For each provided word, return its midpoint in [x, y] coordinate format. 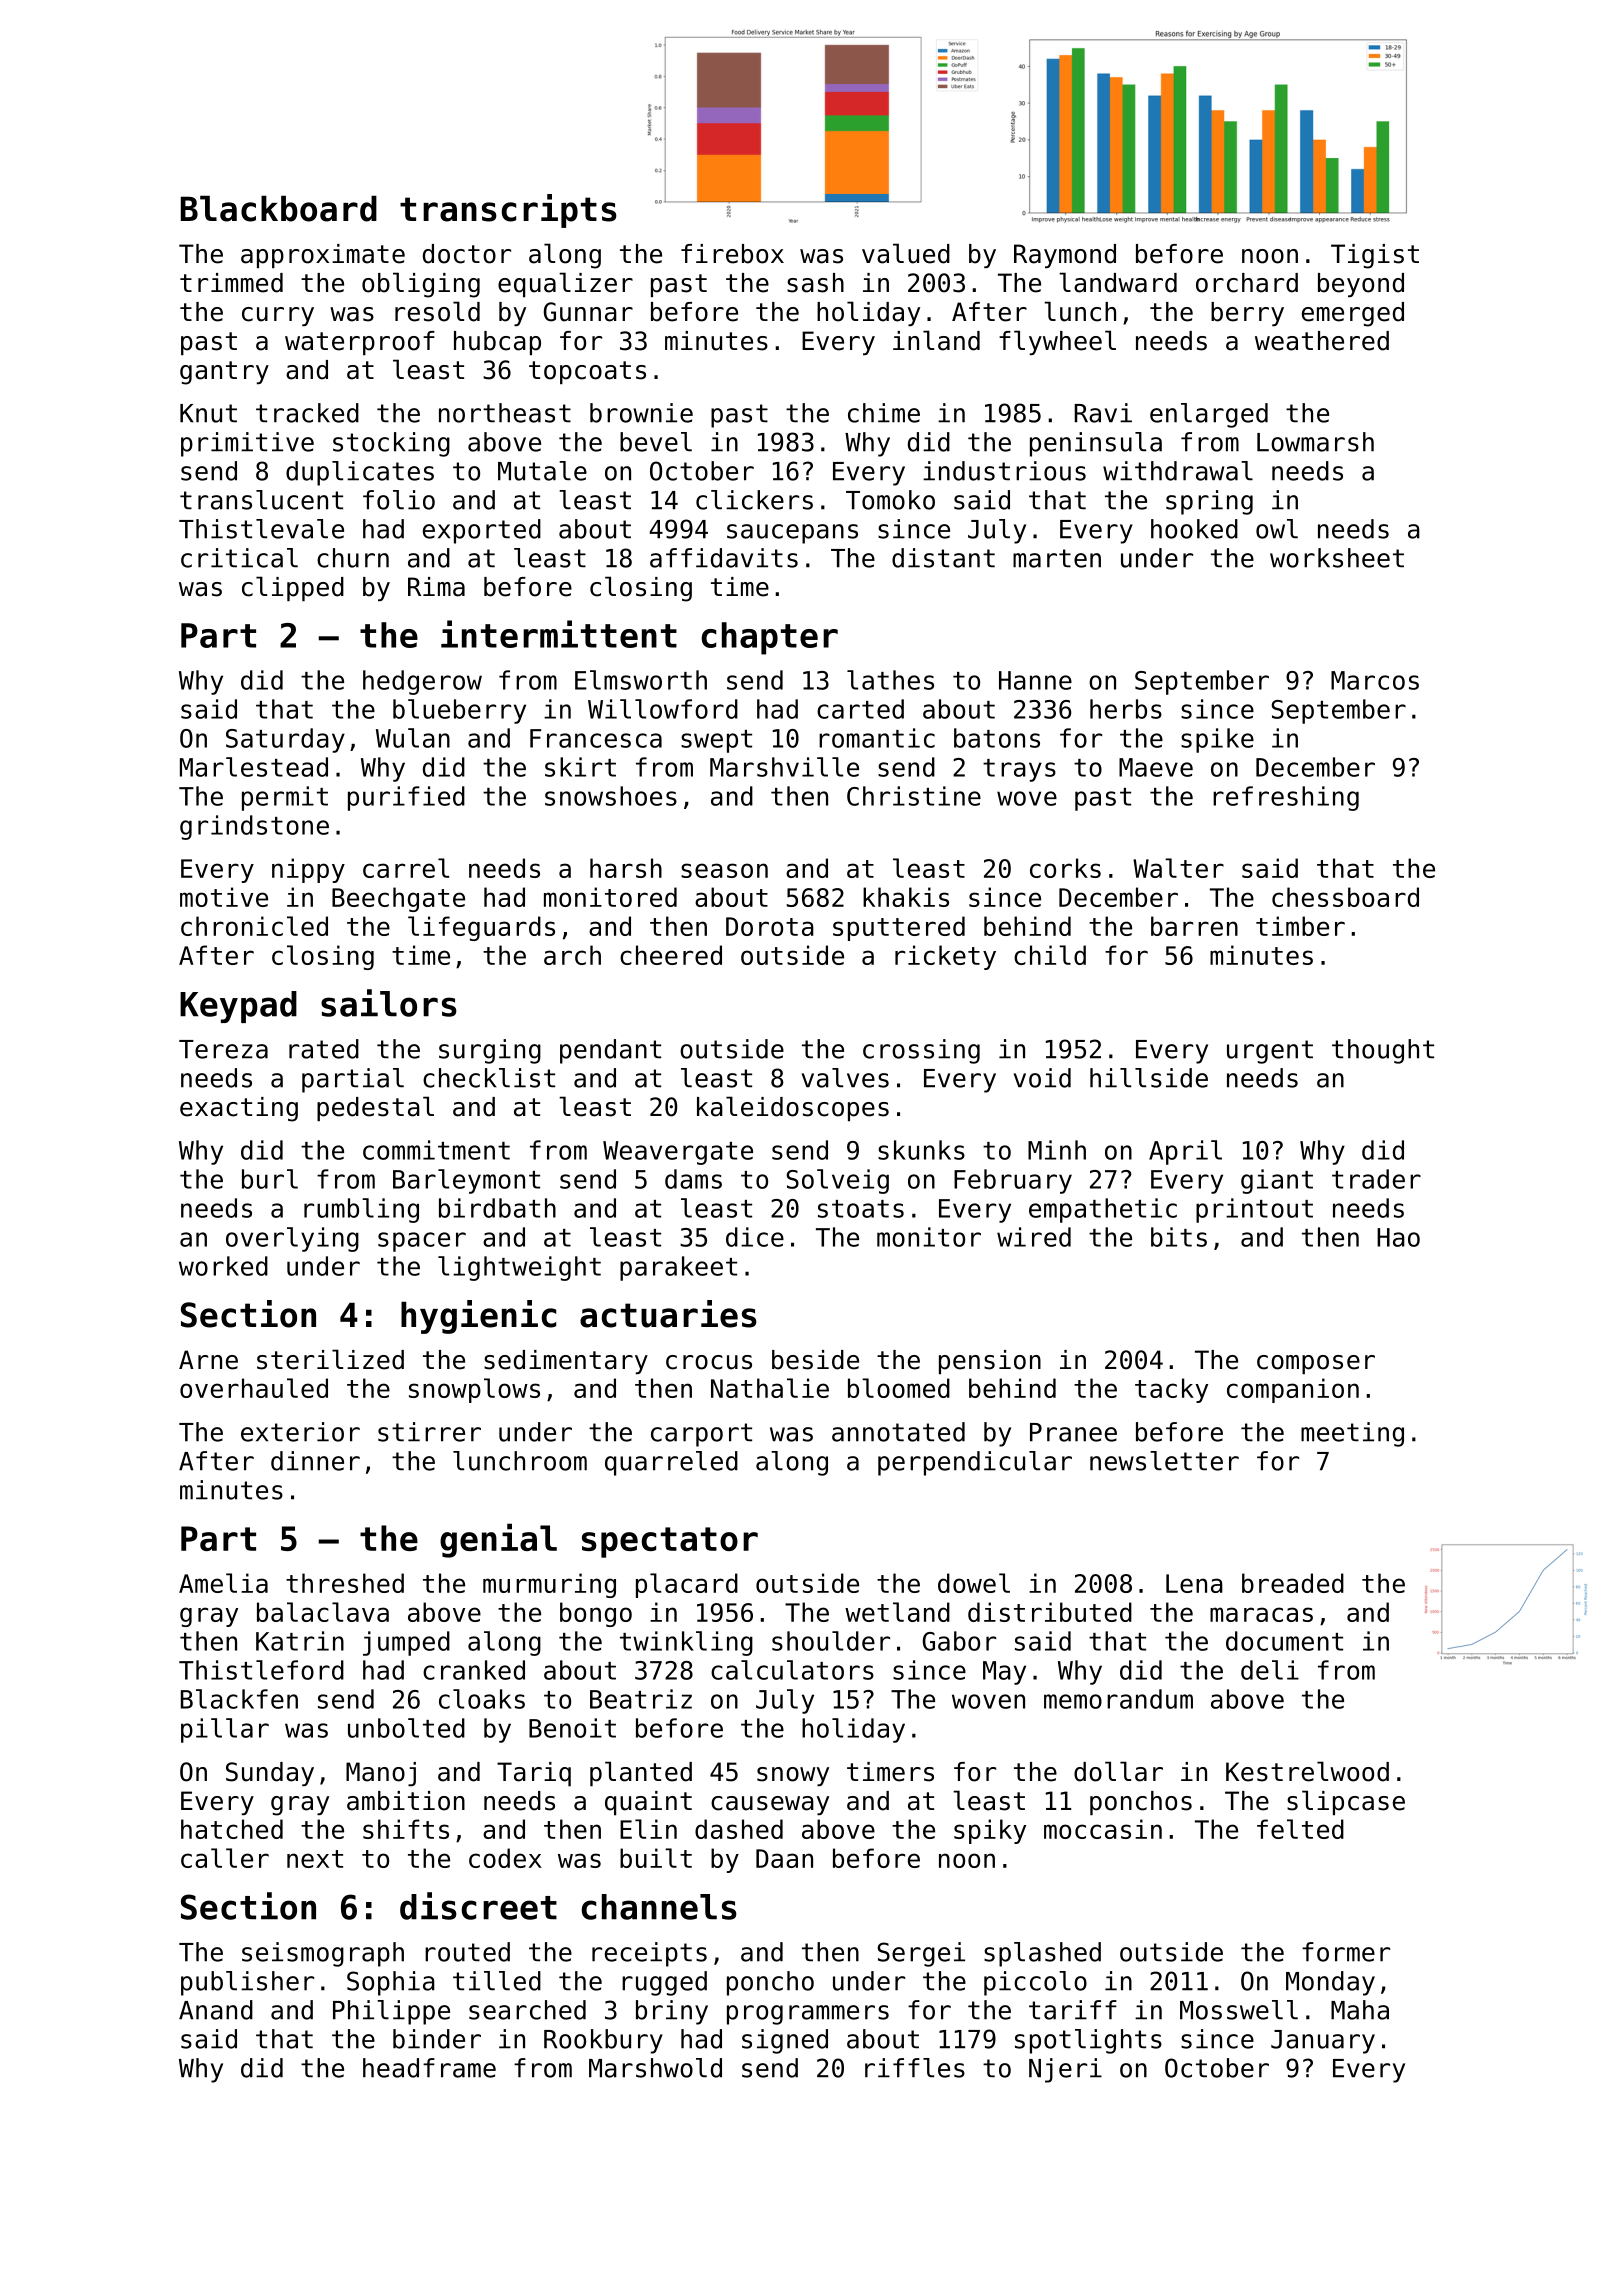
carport [701, 1435]
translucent [261, 500]
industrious [1004, 471]
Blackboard [279, 208]
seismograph [323, 1954]
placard [687, 1585]
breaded [1293, 1583]
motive [224, 897]
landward [1118, 282]
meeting [1352, 1434]
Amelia [223, 1583]
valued [906, 253]
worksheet [1337, 558]
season [724, 870]
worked [223, 1266]
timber [1300, 926]
